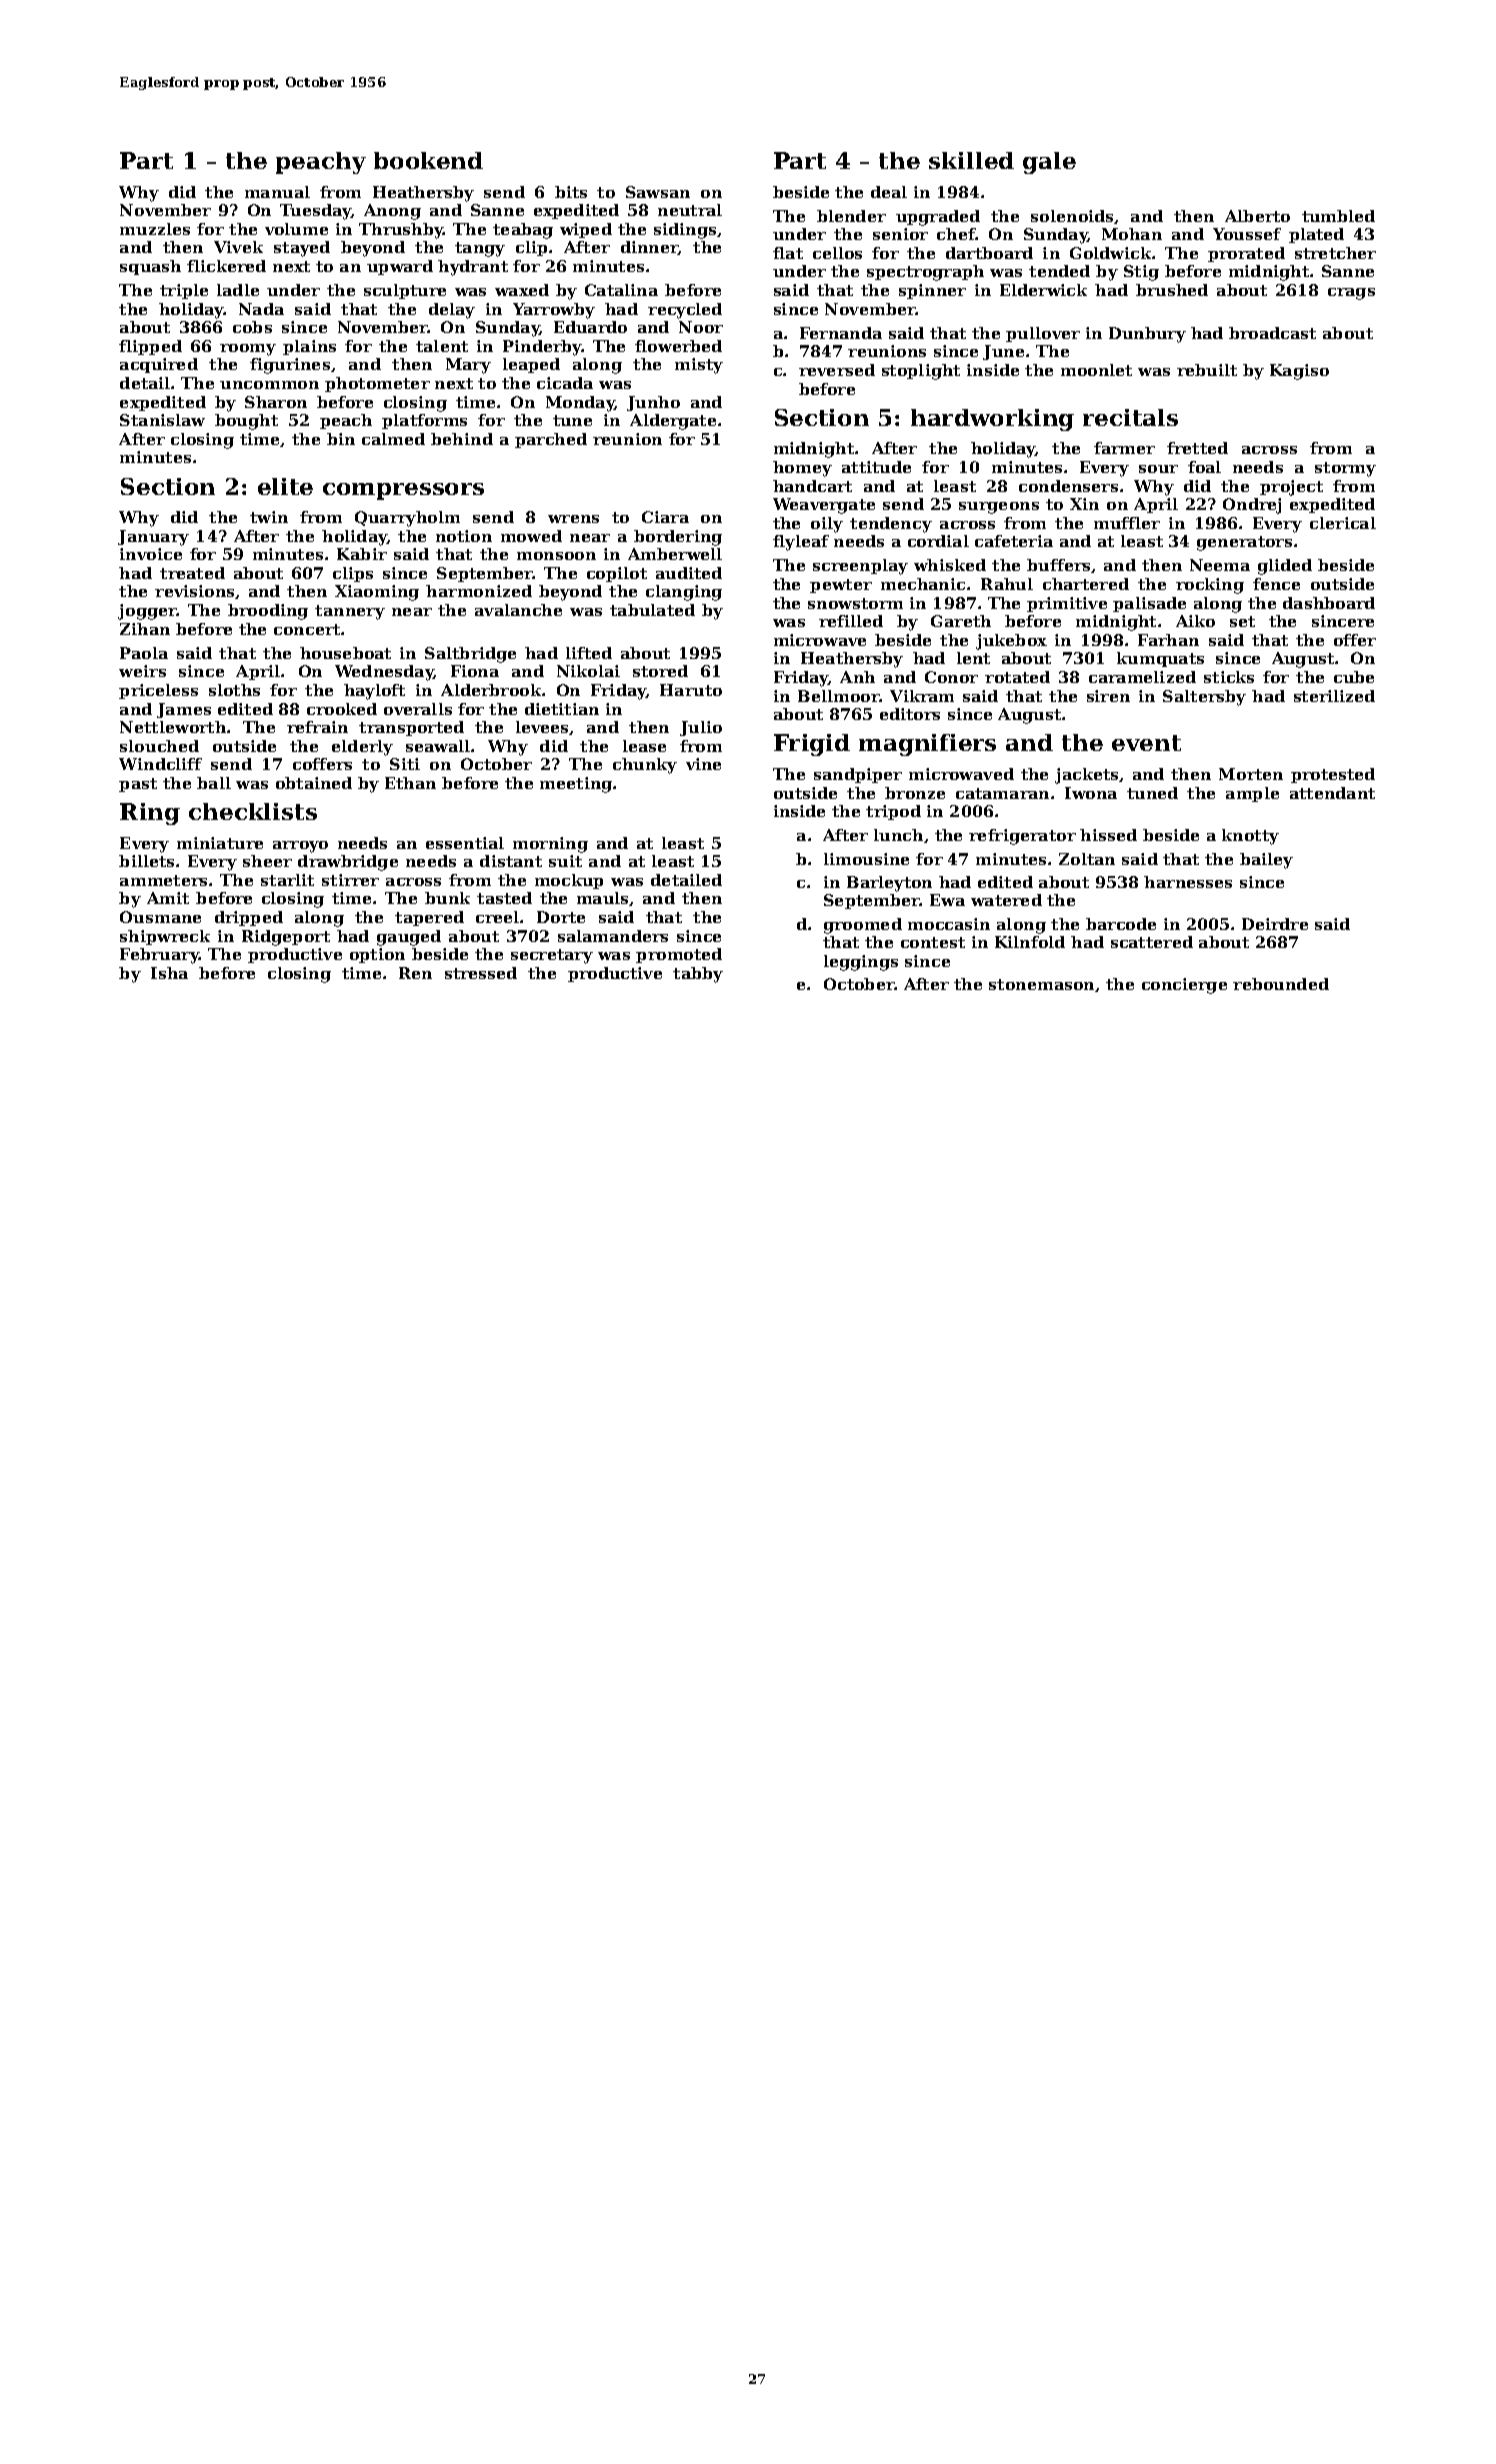 The height and width of the page is (2464, 1496). I want to click on bin, so click(341, 439).
